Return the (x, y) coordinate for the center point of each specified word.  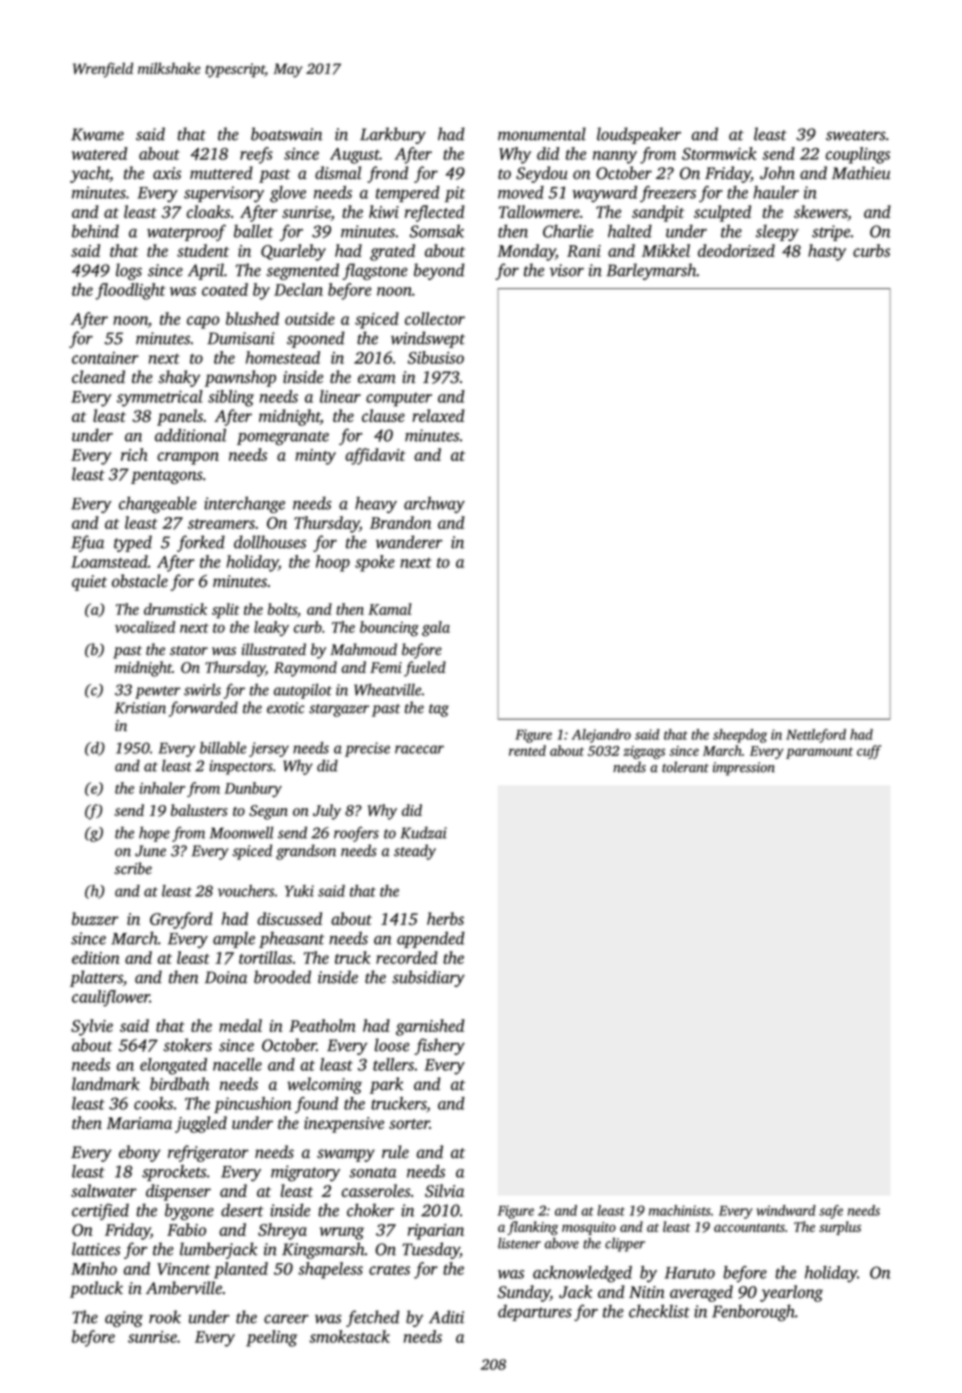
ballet (253, 231)
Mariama (139, 1123)
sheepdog (740, 736)
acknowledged (582, 1274)
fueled (425, 669)
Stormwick (719, 153)
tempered (408, 194)
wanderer (409, 542)
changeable (158, 504)
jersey (269, 749)
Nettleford (816, 736)
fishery (440, 1046)
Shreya (282, 1231)
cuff (869, 752)
